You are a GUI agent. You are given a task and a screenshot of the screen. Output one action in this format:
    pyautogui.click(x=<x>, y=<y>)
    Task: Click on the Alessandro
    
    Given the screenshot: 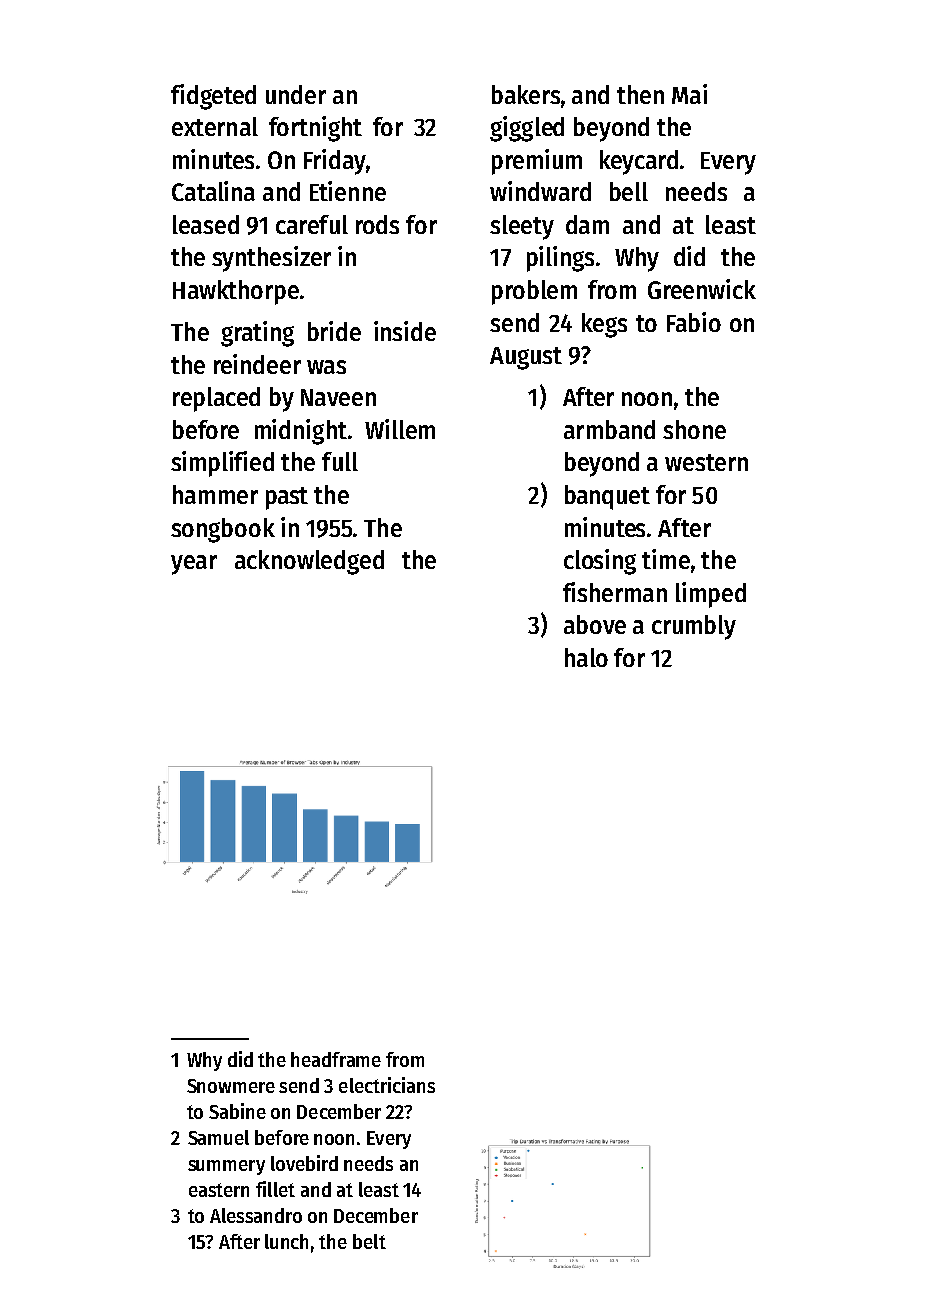 What is the action you would take?
    pyautogui.click(x=256, y=1215)
